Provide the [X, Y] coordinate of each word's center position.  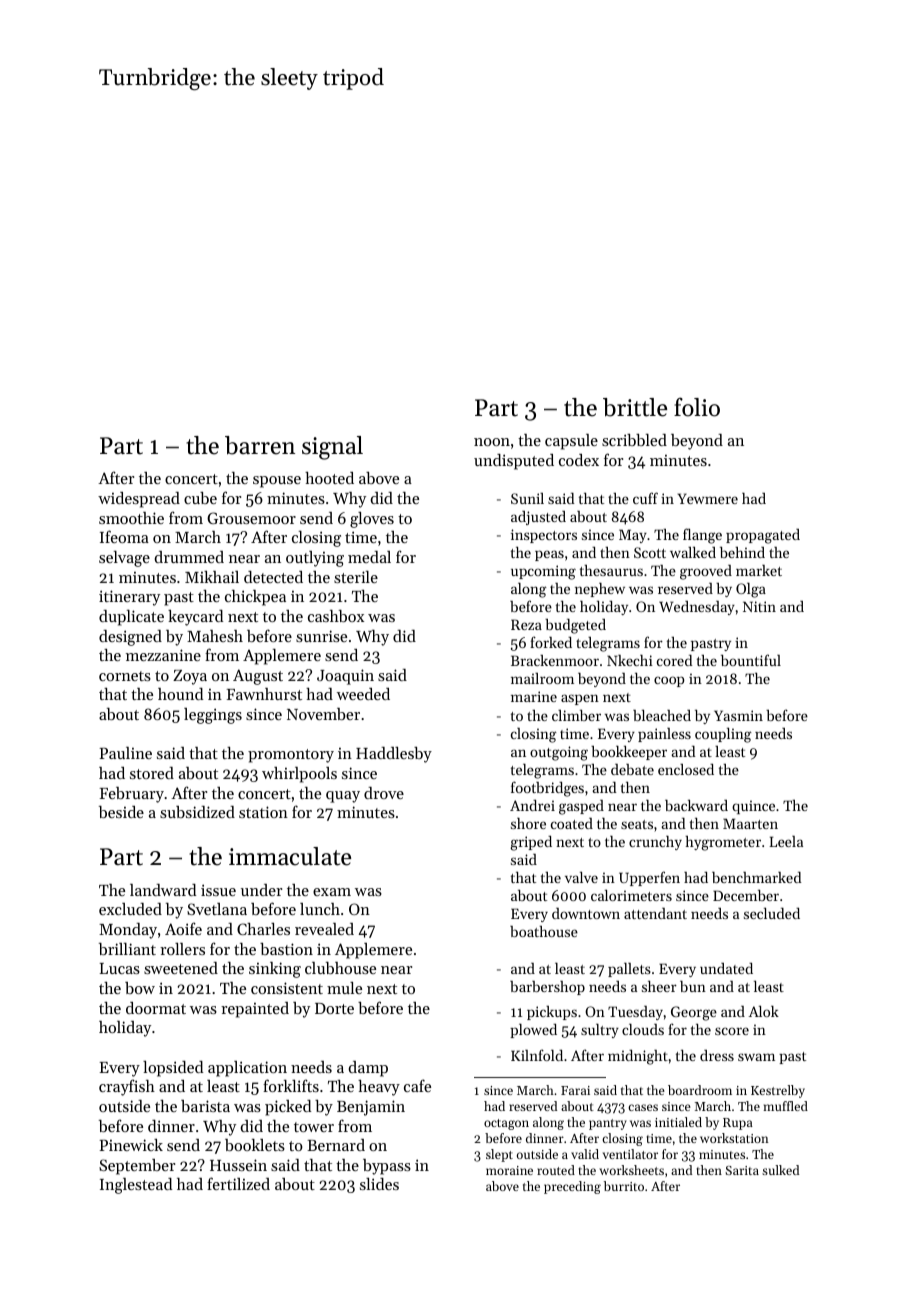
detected [273, 577]
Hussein [238, 1165]
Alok [764, 1011]
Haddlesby [394, 755]
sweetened [181, 968]
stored [152, 773]
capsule [571, 442]
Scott [650, 552]
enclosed [686, 769]
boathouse [544, 931]
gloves [372, 520]
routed [556, 1170]
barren [260, 445]
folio [697, 407]
